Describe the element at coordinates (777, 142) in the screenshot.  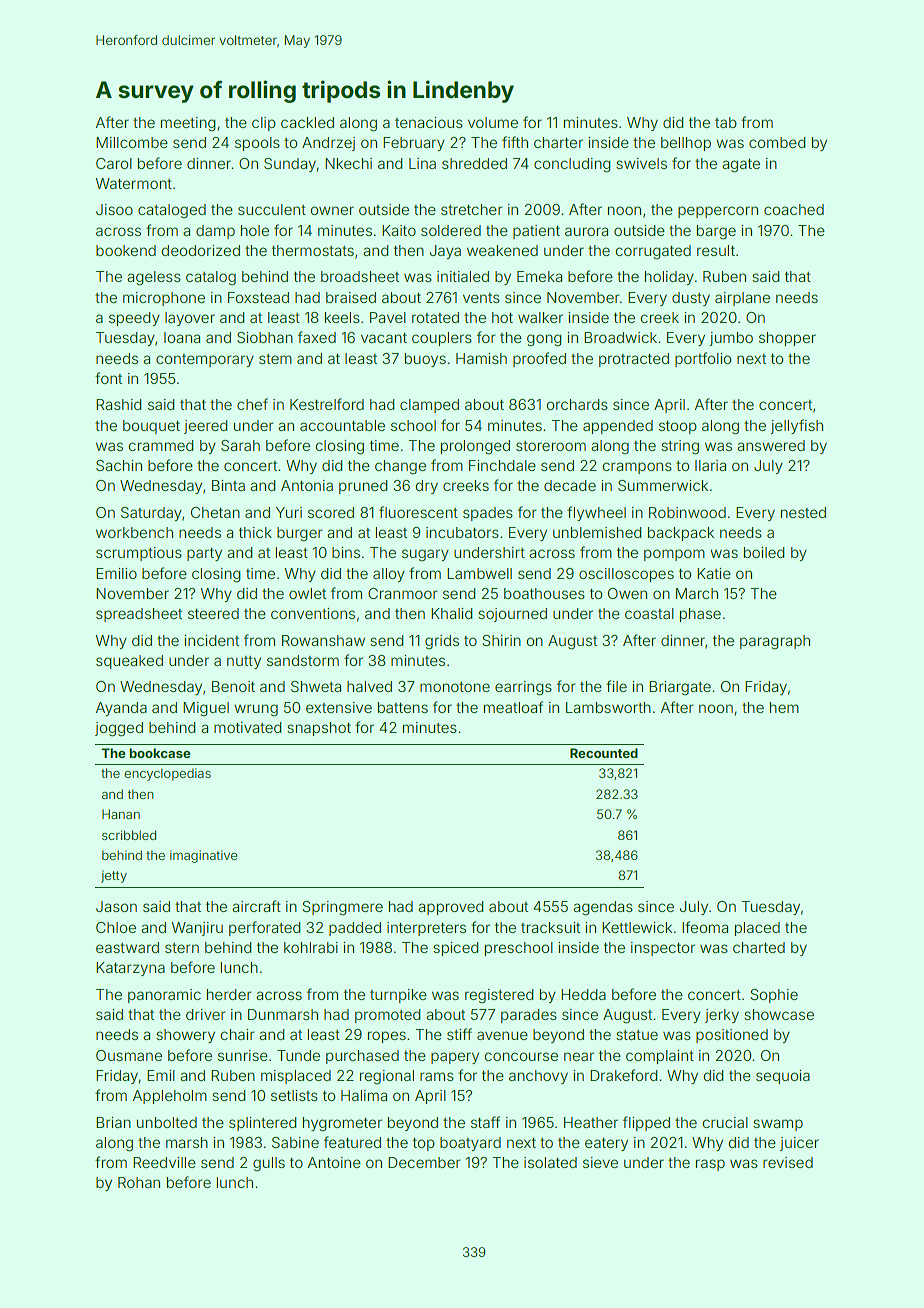
I see `combed` at that location.
